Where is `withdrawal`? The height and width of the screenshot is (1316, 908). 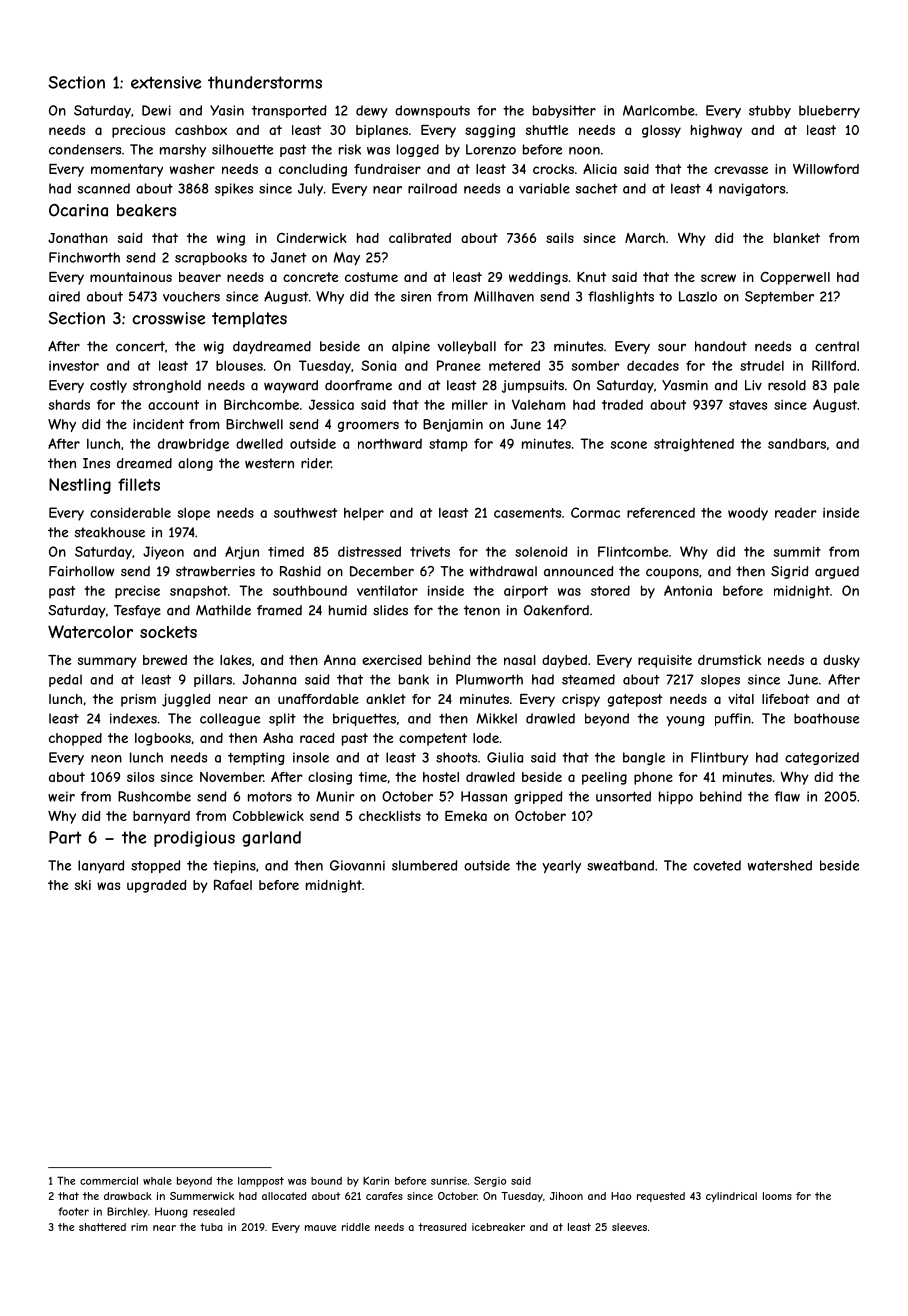
withdrawal is located at coordinates (503, 571).
